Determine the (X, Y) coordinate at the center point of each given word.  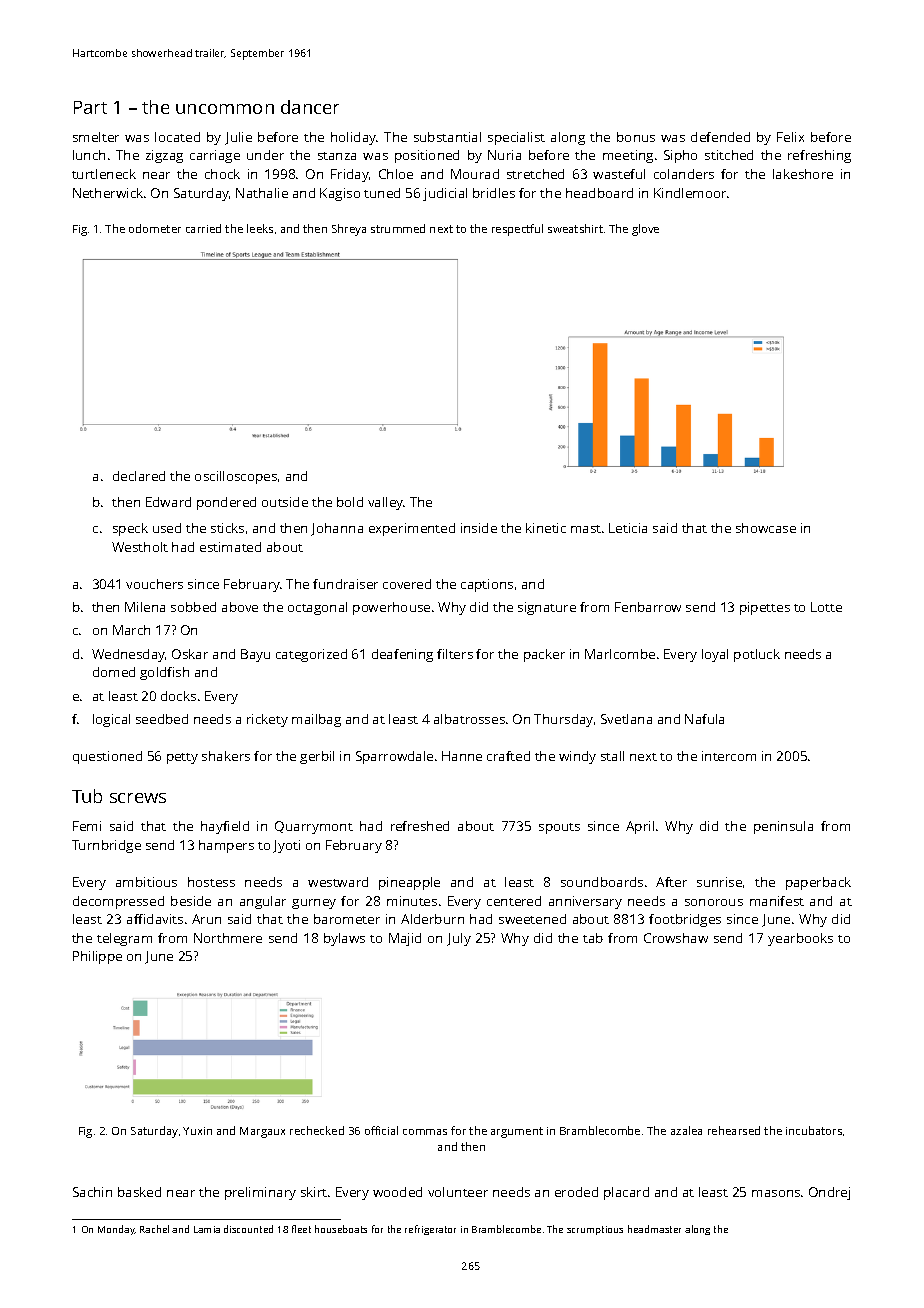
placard (626, 1193)
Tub (87, 796)
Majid (405, 939)
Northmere (228, 938)
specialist (516, 138)
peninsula (783, 827)
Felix (790, 137)
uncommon (225, 109)
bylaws (344, 939)
